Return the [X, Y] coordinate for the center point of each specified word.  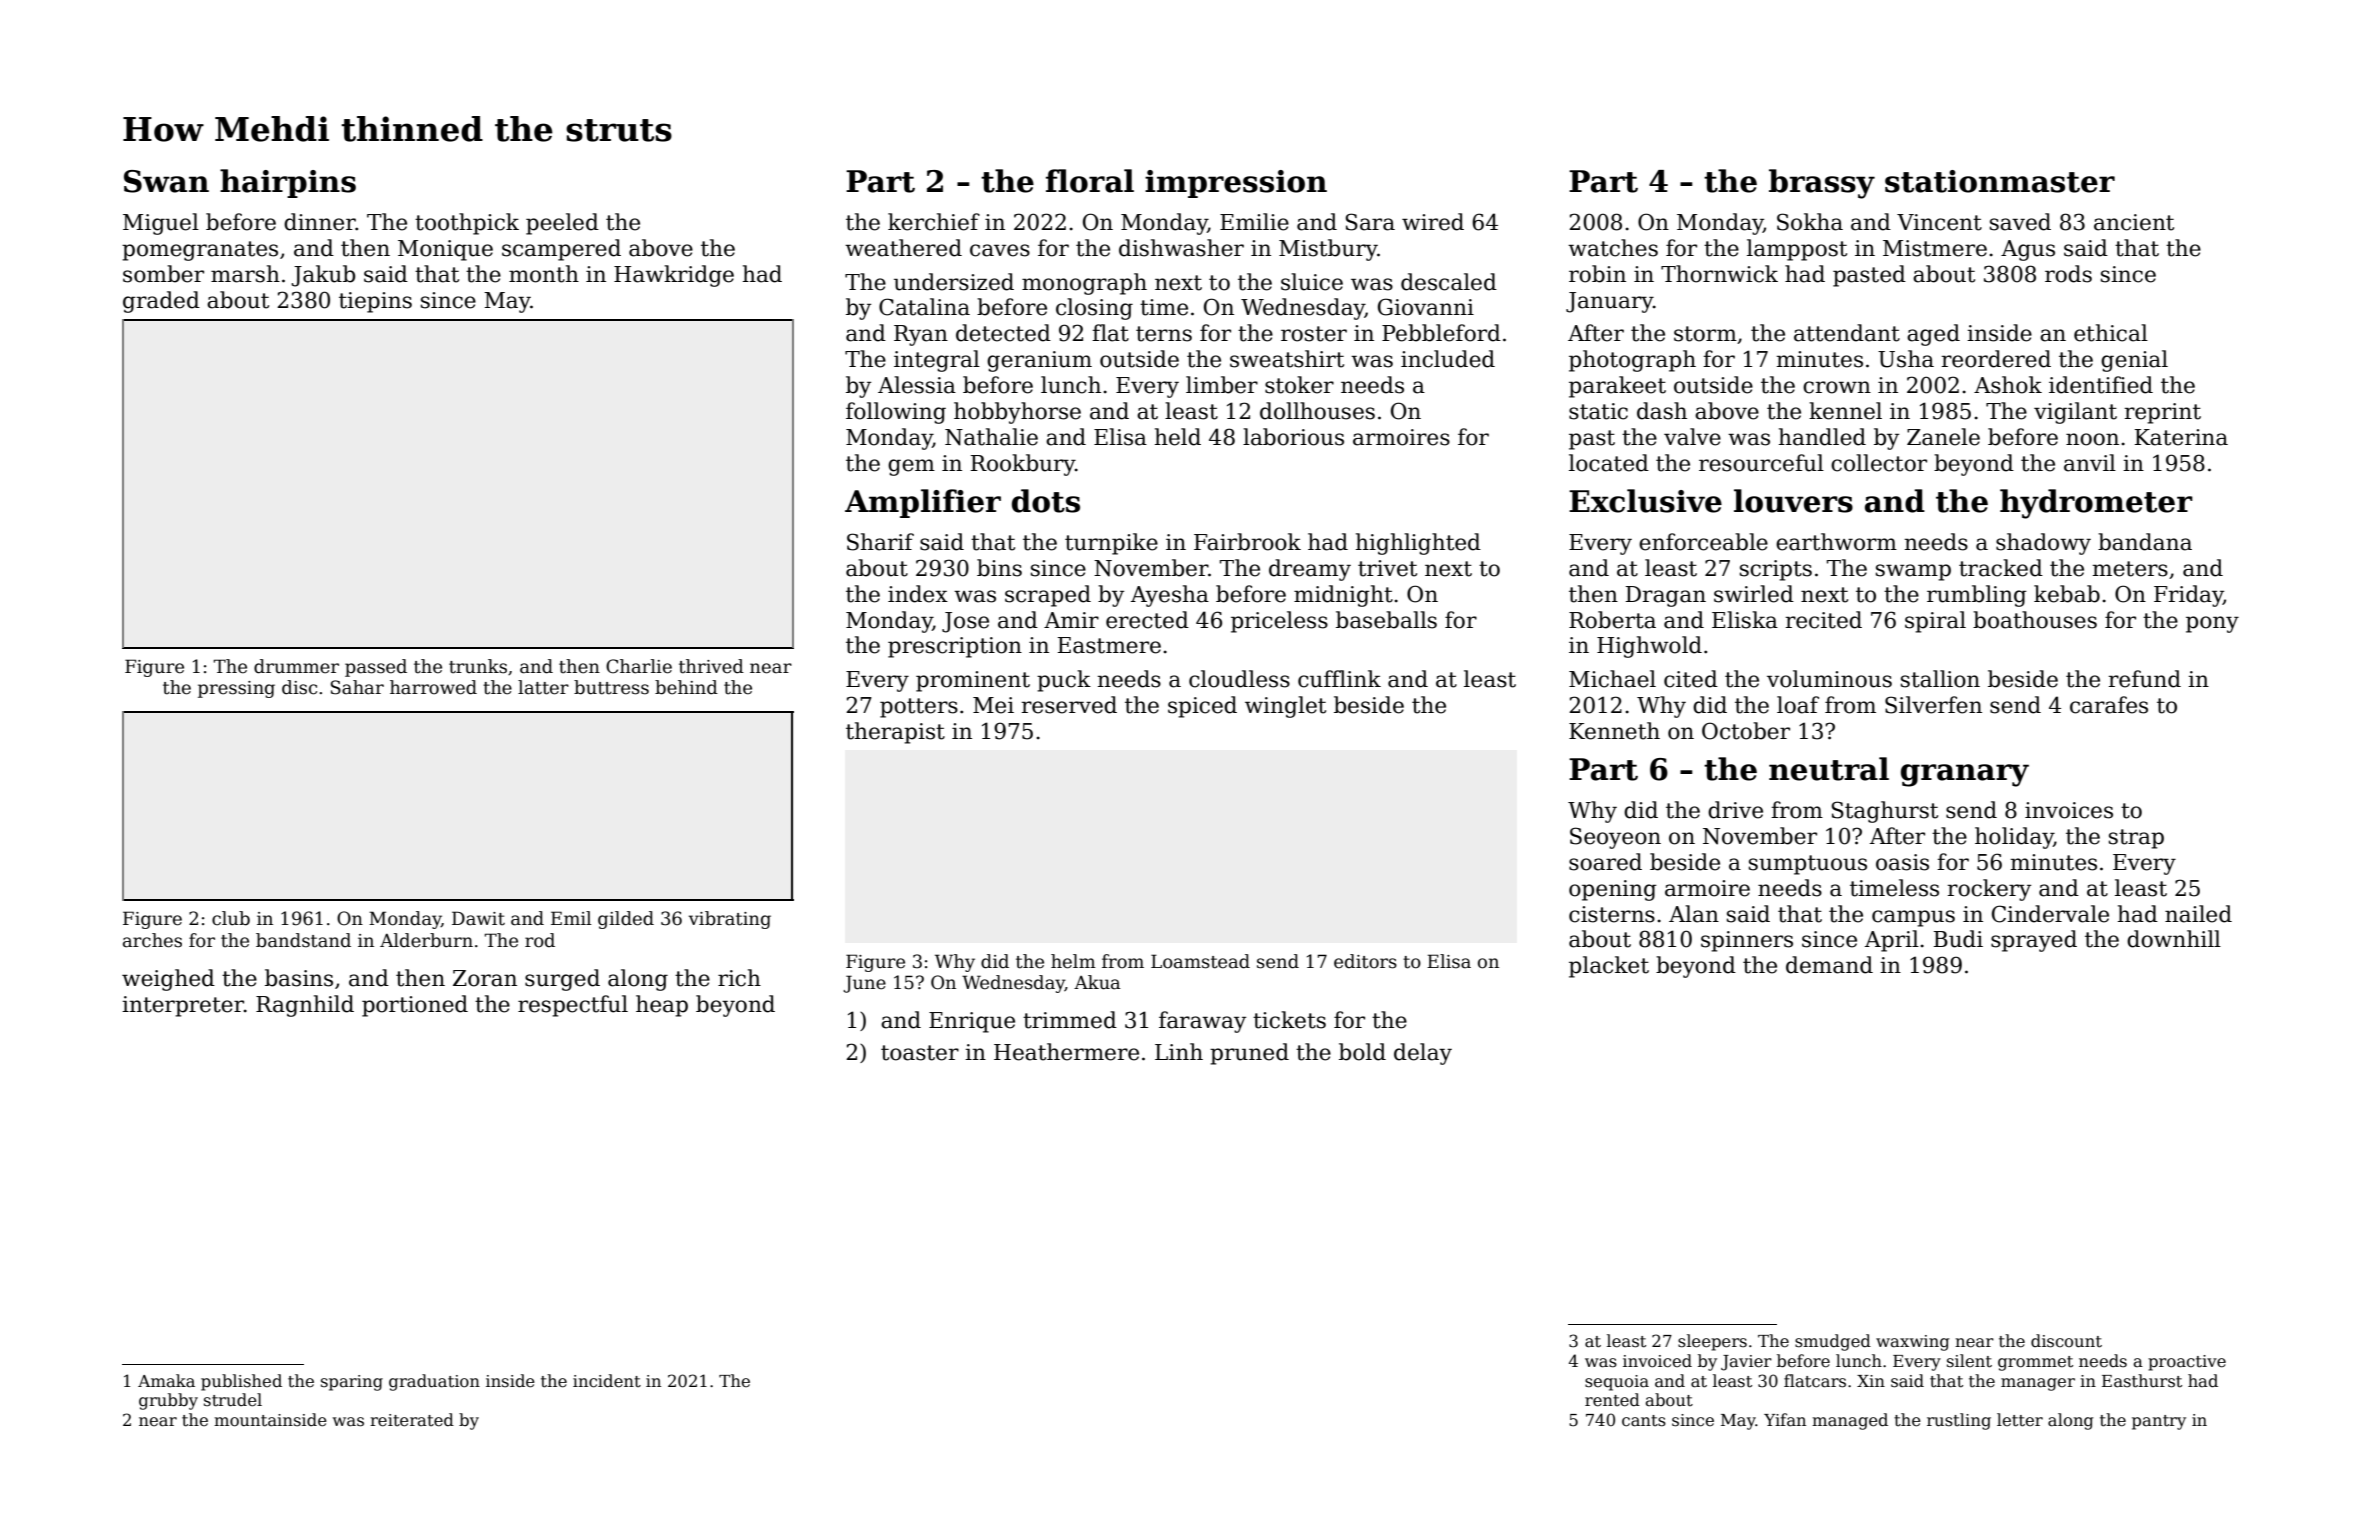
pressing [236, 689]
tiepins [375, 302]
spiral [1935, 622]
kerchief [934, 222]
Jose [965, 622]
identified [2101, 385]
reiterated [412, 1420]
